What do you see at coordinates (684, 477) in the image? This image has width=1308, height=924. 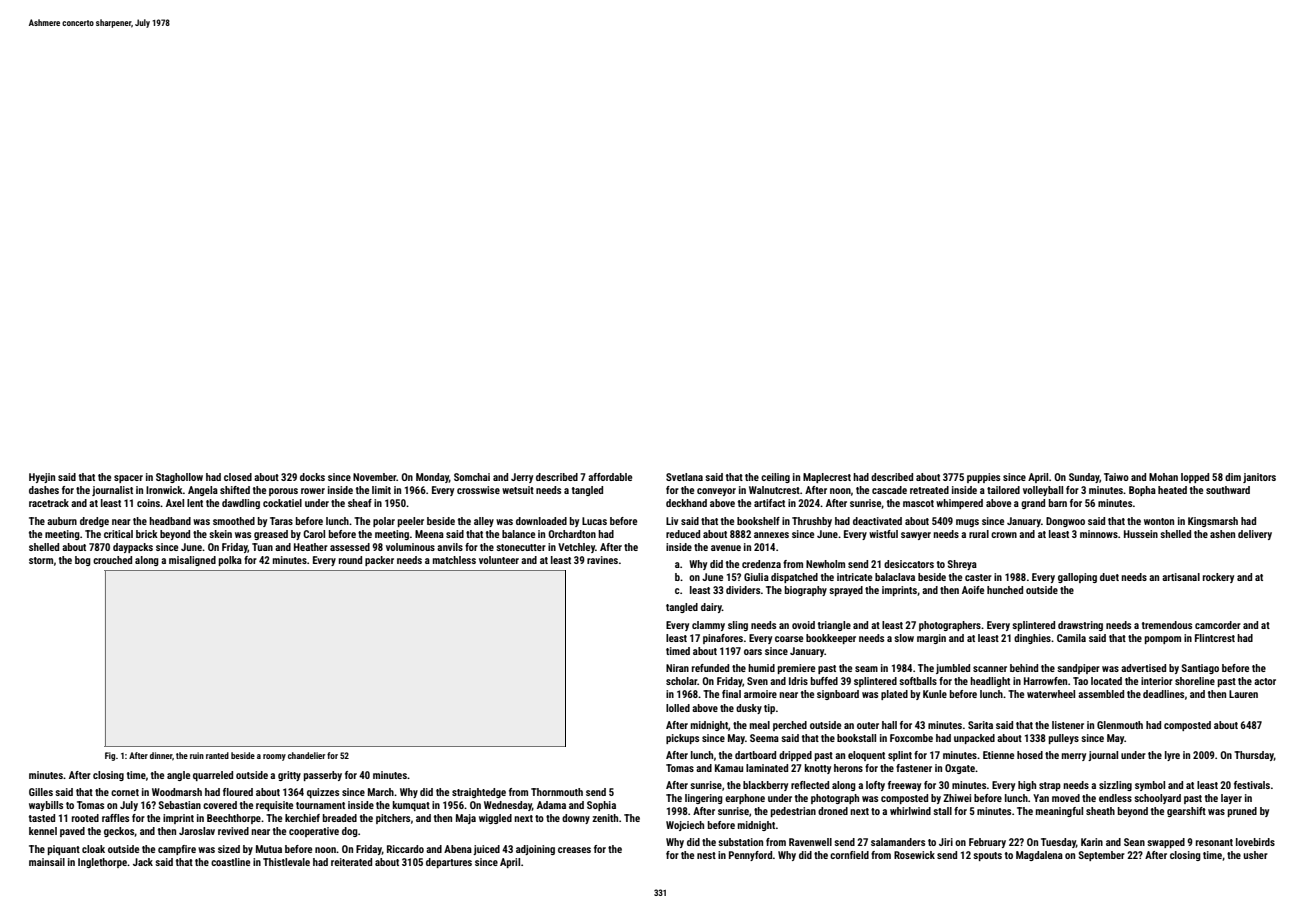 I see `Svetlana` at bounding box center [684, 477].
